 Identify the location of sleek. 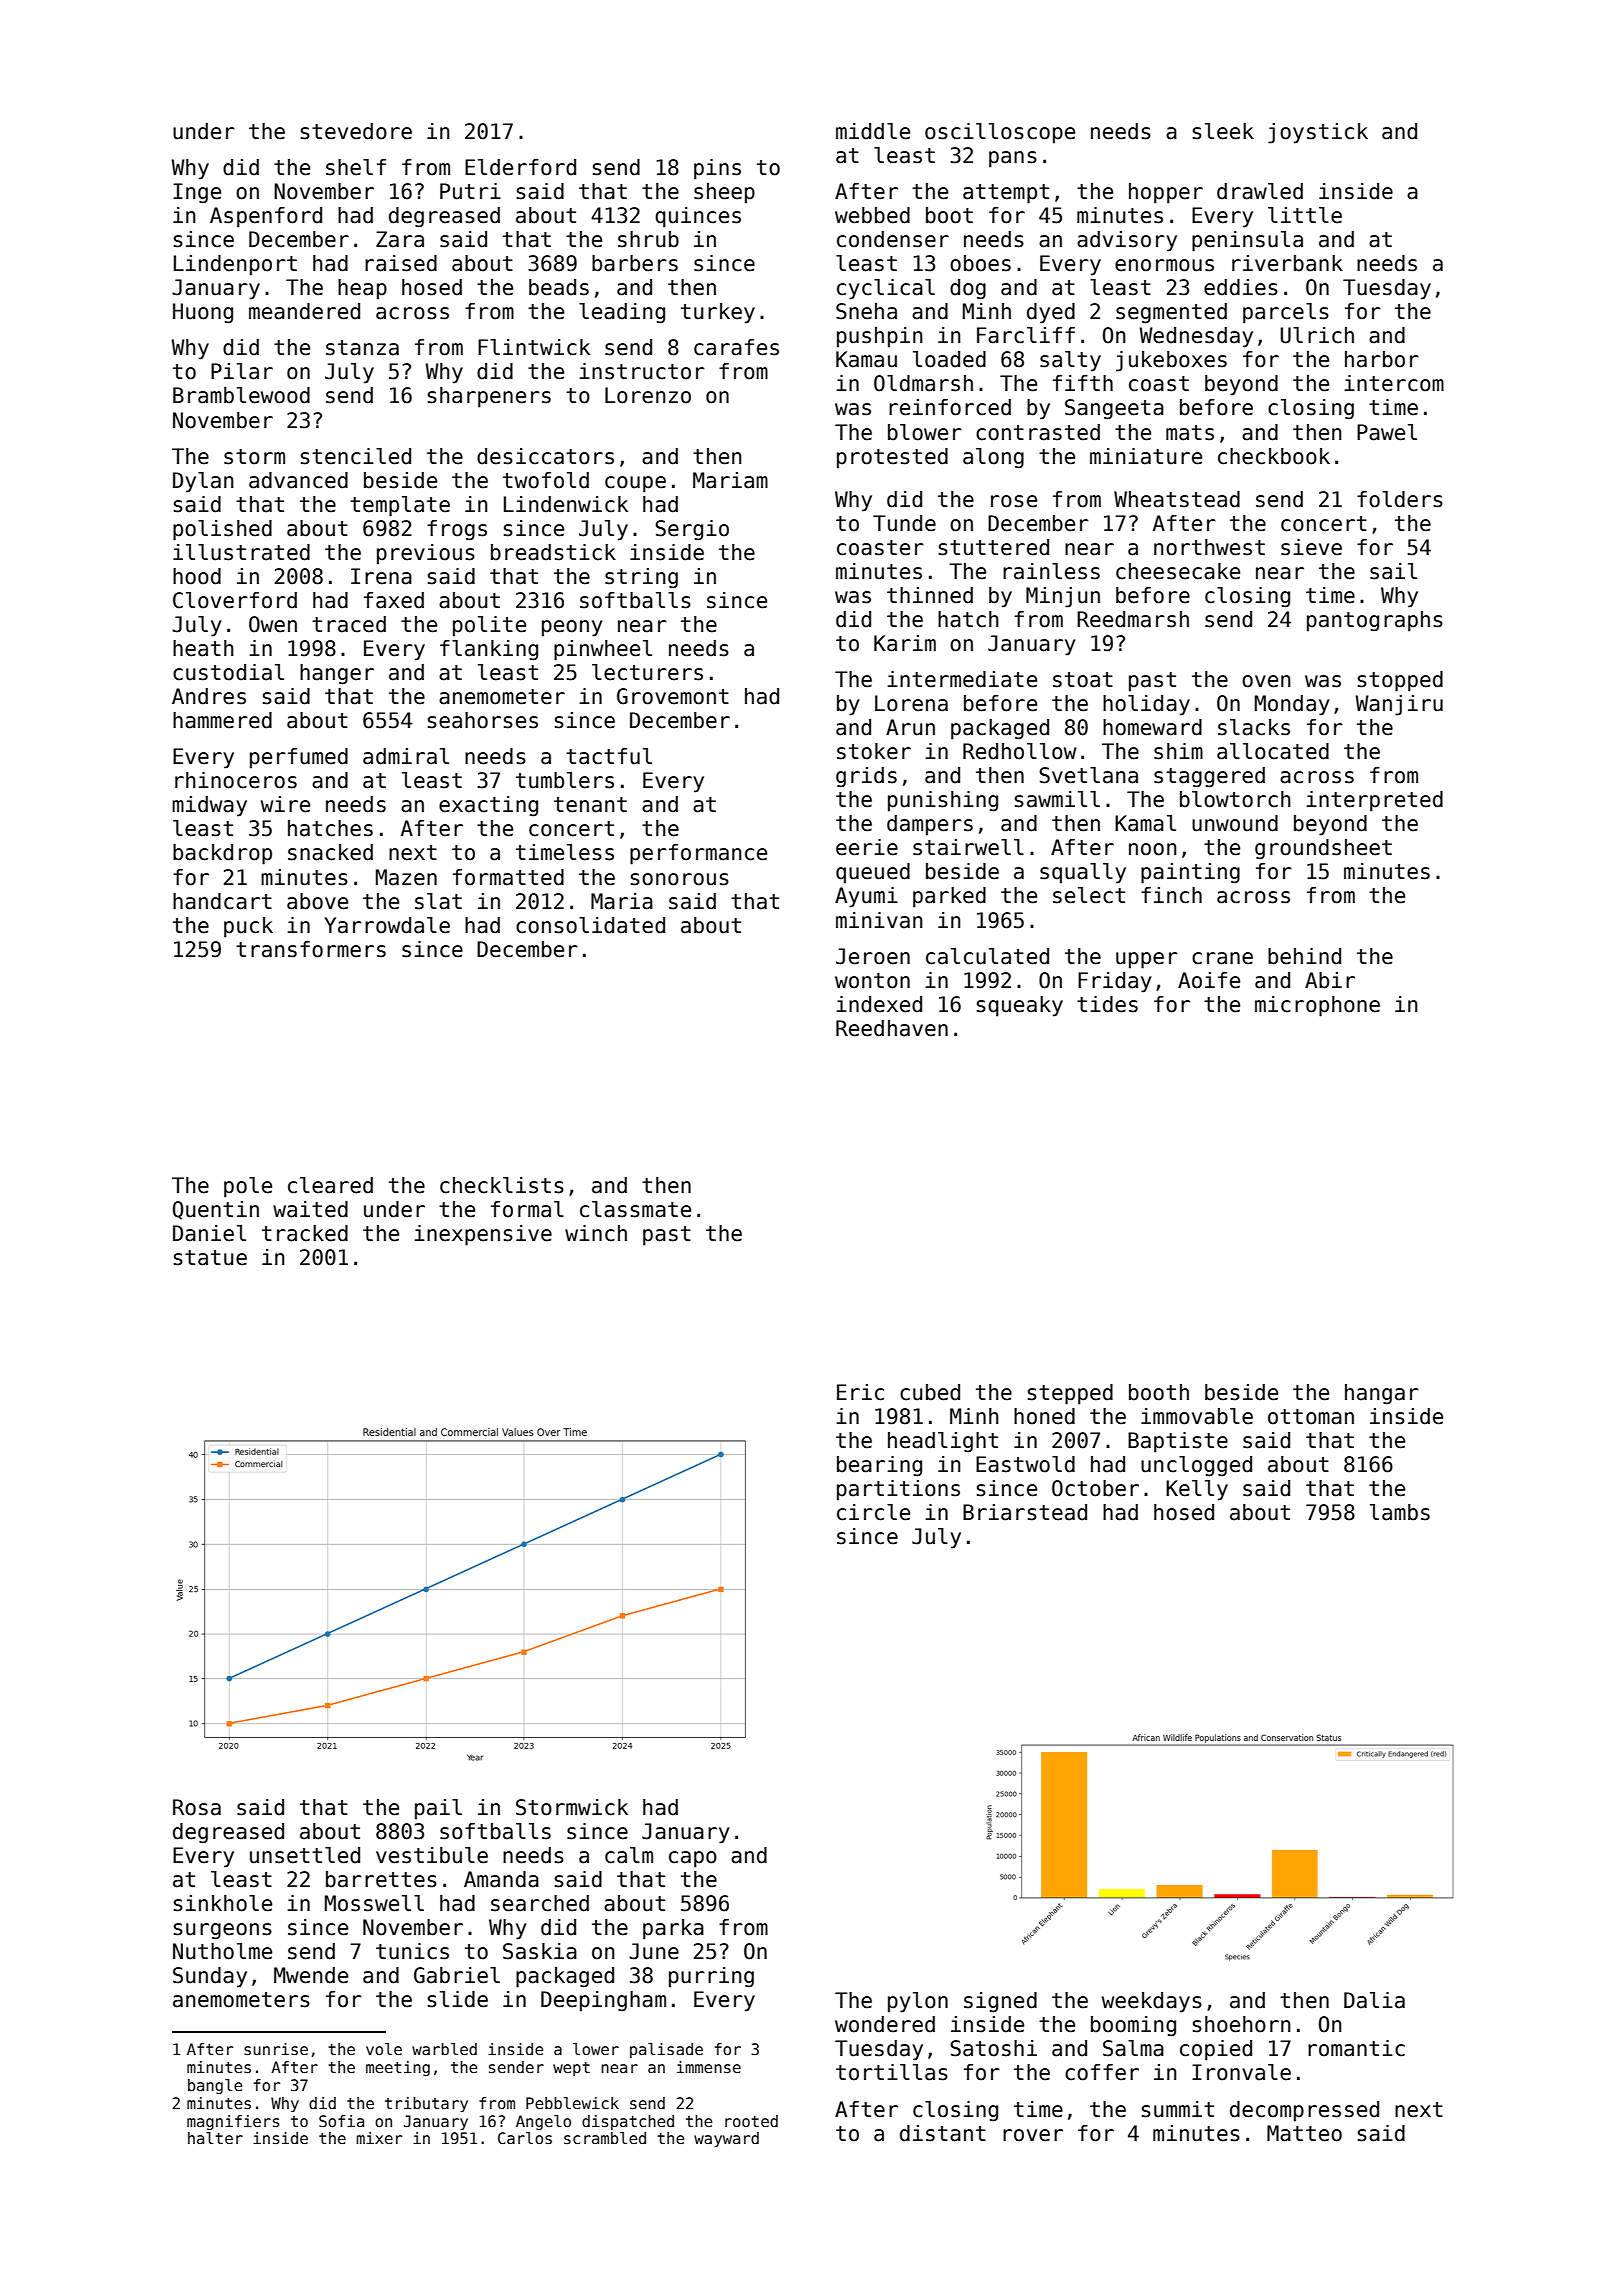
(1223, 131).
